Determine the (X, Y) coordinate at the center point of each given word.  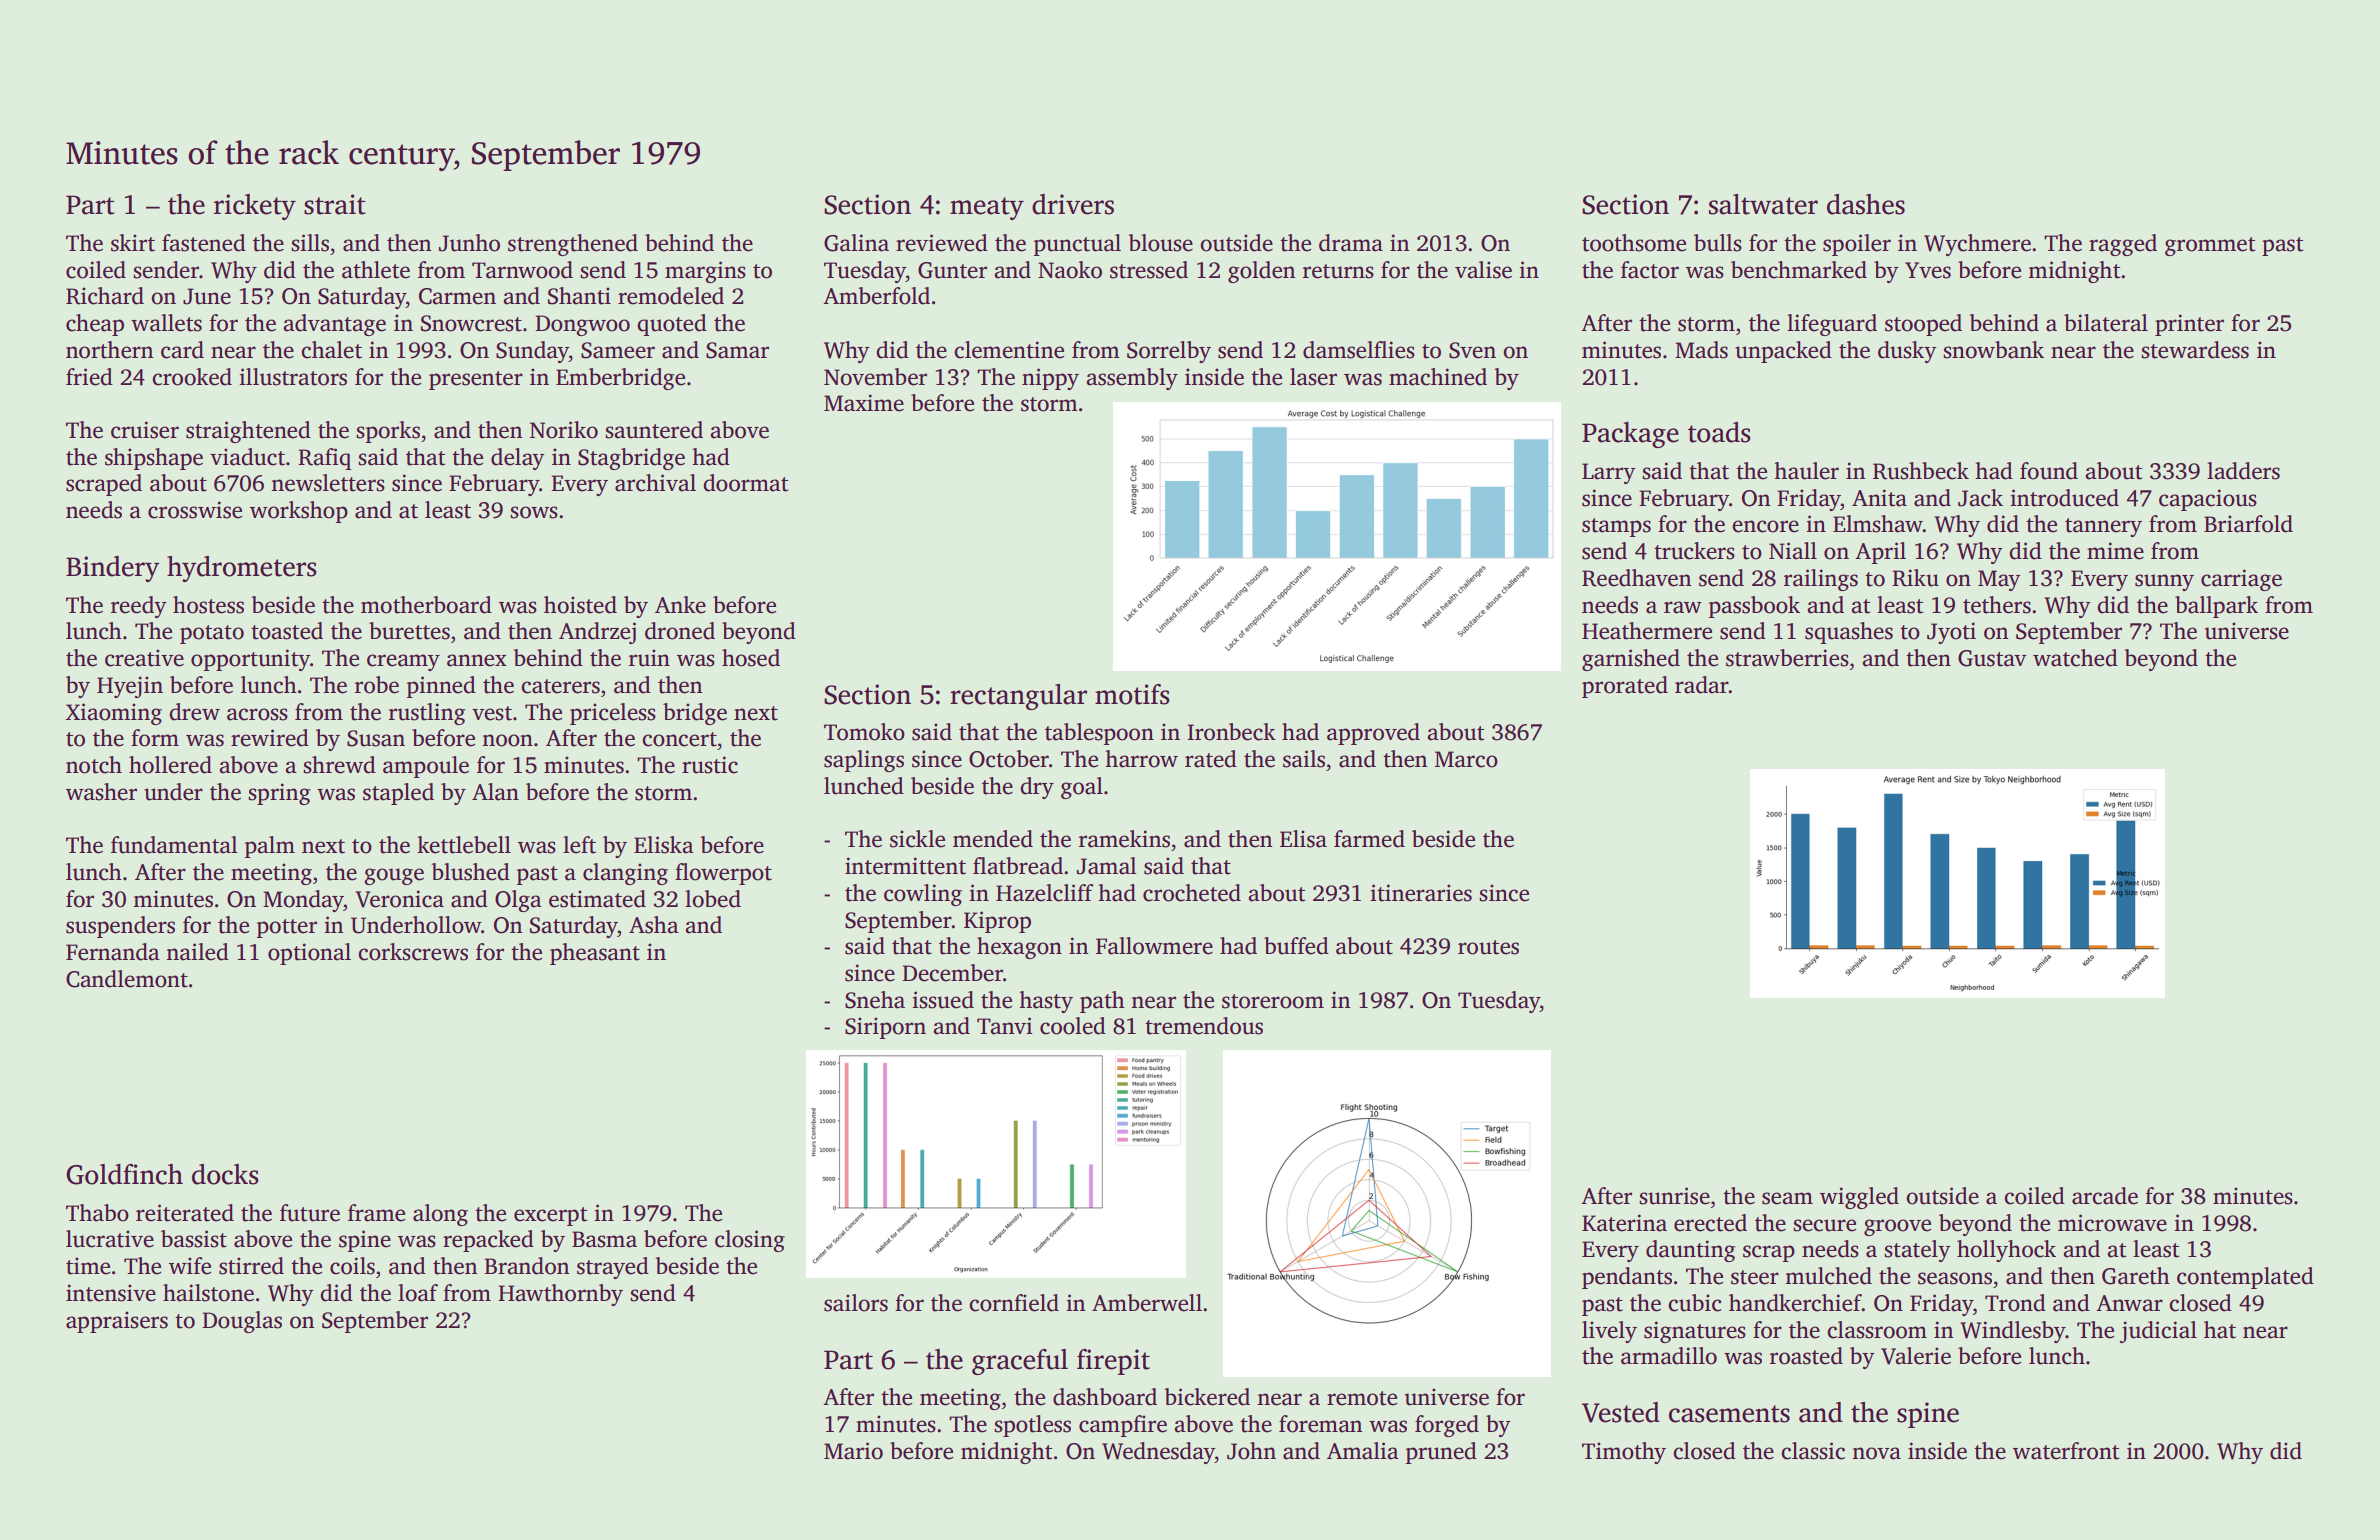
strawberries (1787, 658)
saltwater (1763, 204)
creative (144, 658)
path (1102, 1002)
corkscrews (413, 952)
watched (2075, 658)
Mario (853, 1451)
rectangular (1018, 697)
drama (1351, 243)
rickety (255, 207)
